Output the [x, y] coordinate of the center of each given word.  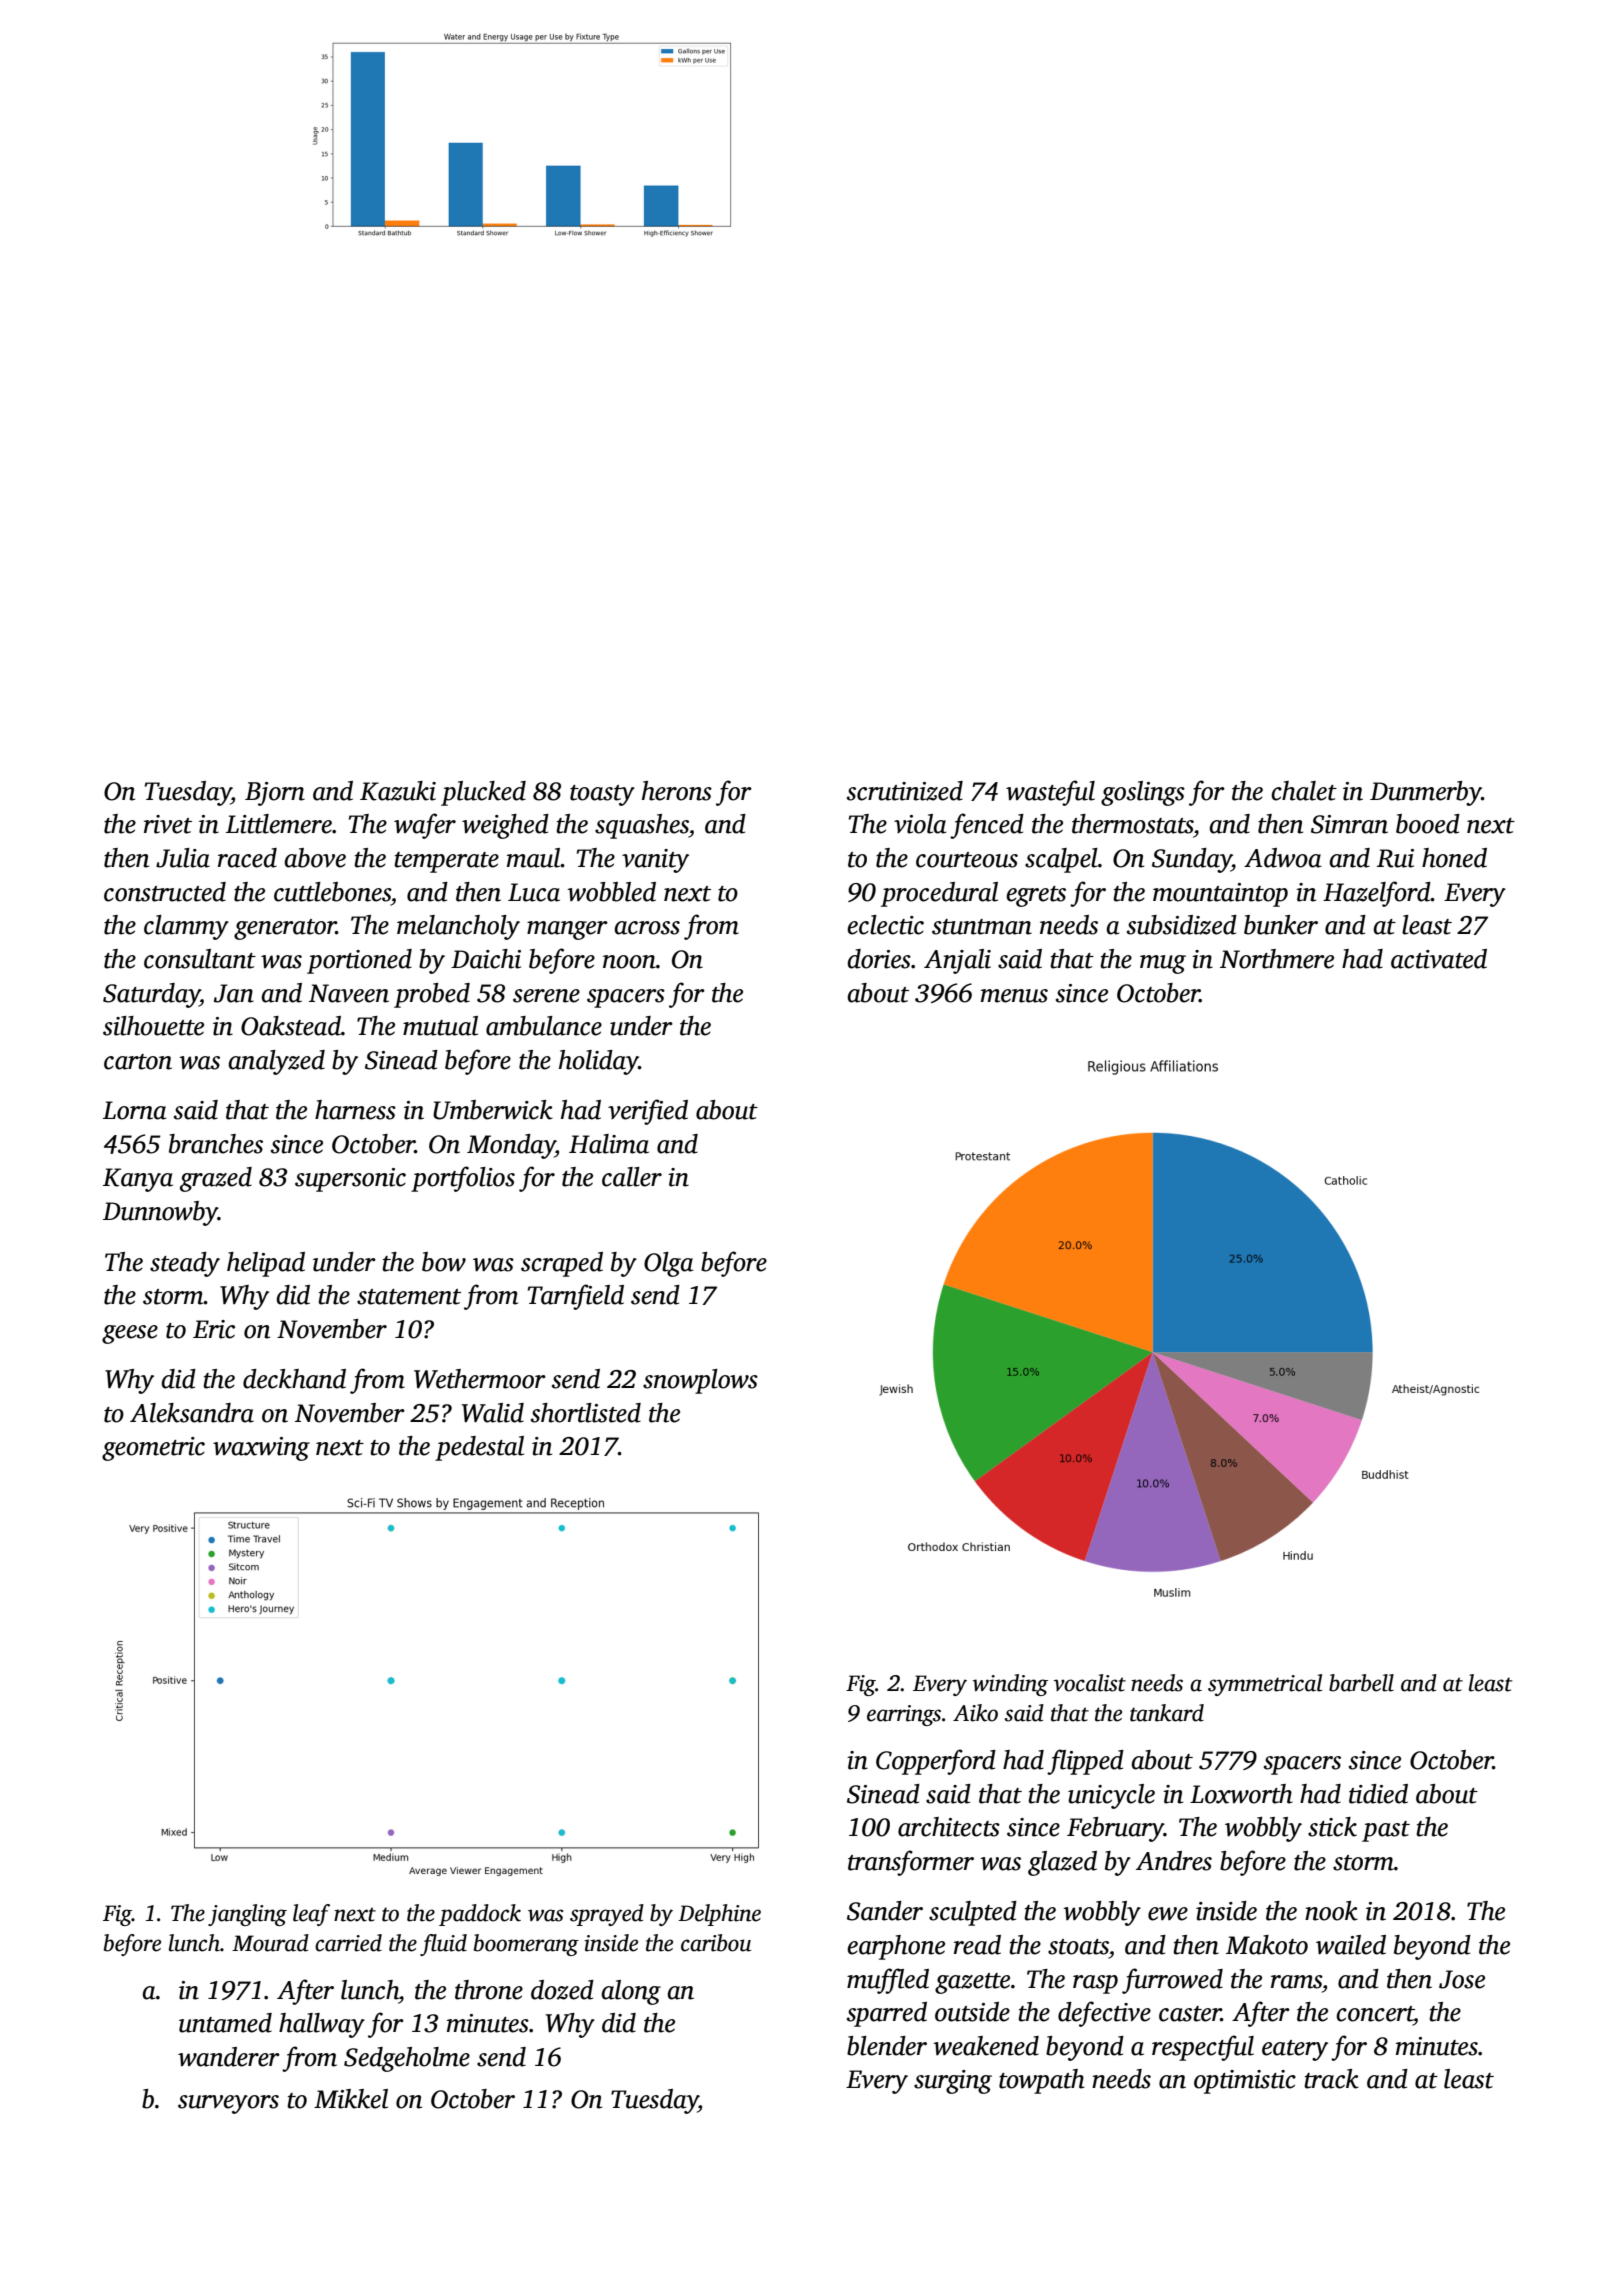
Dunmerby [1426, 793]
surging [953, 2082]
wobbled [611, 892]
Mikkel [351, 2099]
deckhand [294, 1379]
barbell [1361, 1683]
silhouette [153, 1026]
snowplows [700, 1381]
